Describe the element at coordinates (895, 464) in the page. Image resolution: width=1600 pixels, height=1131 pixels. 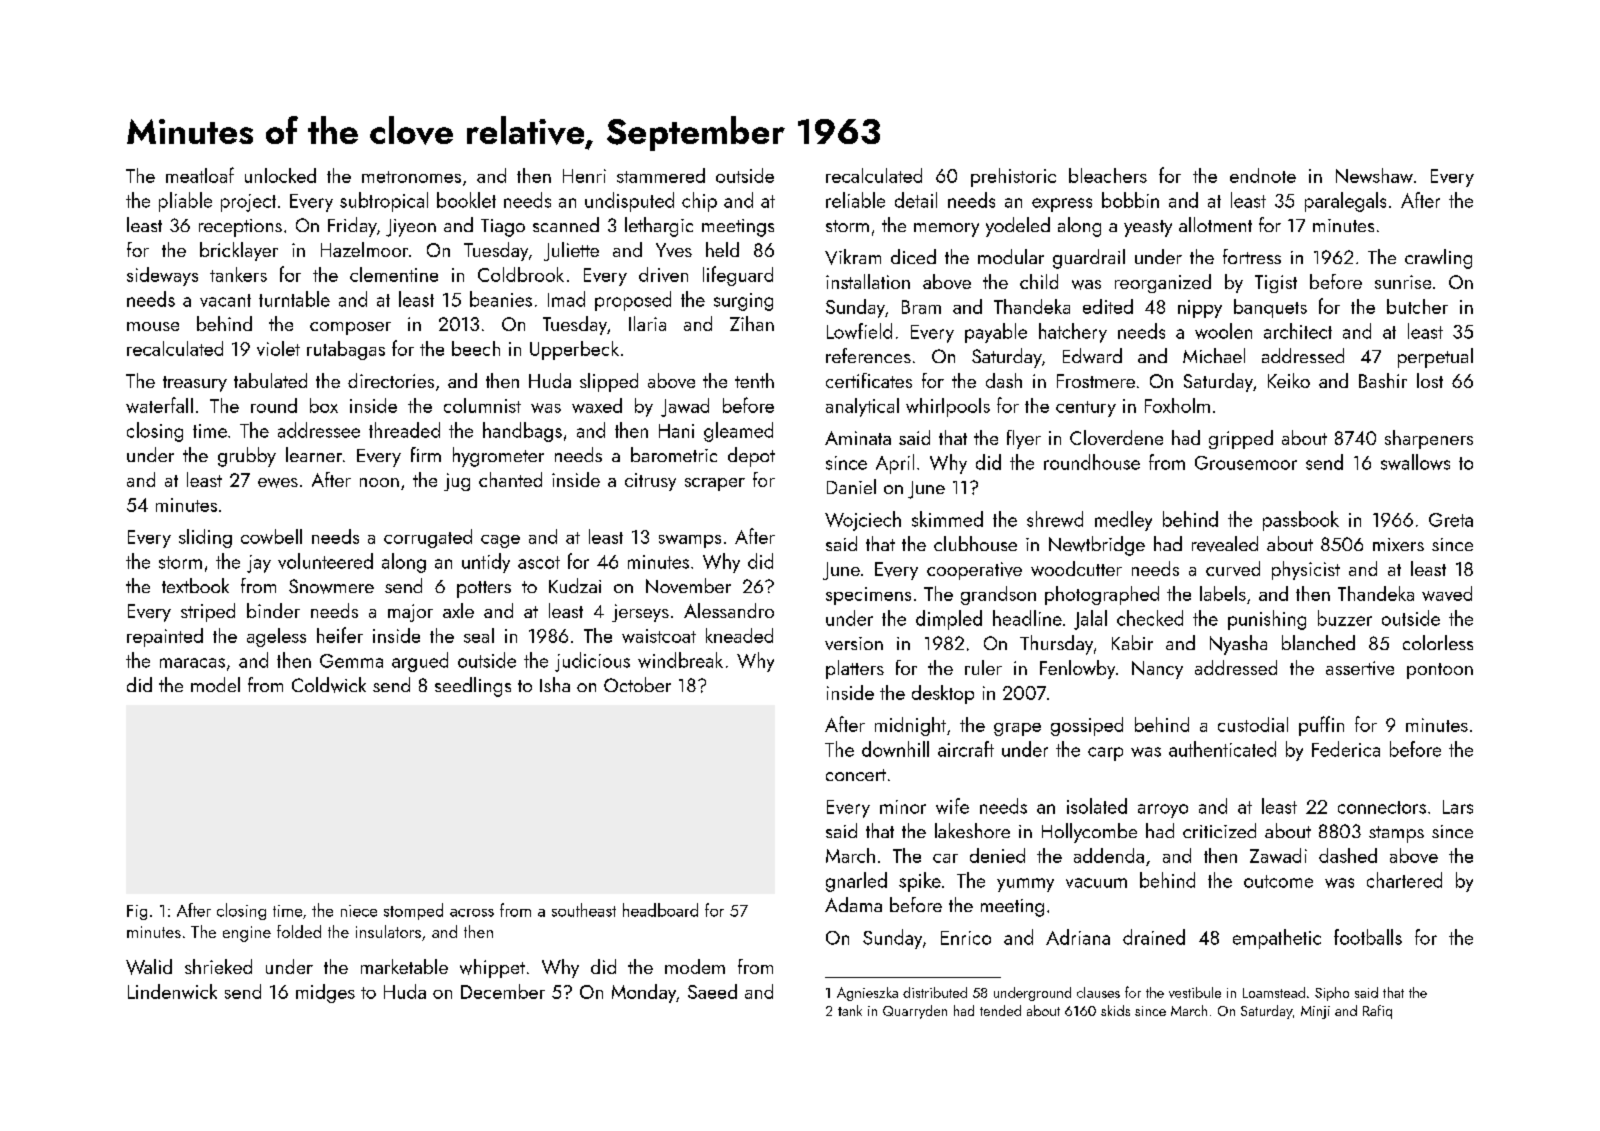
I see `April` at that location.
